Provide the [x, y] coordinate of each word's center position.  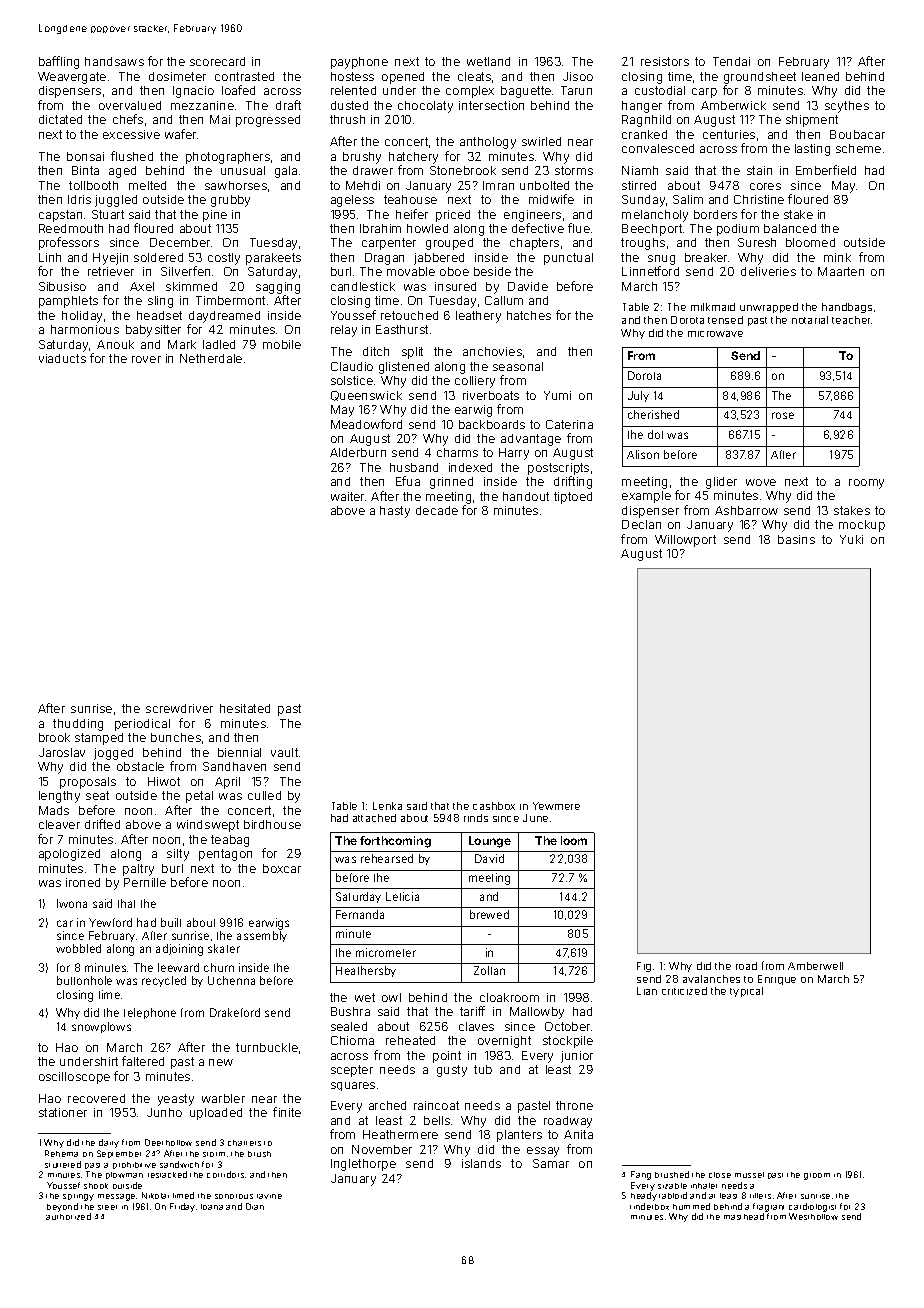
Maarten [841, 271]
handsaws [114, 61]
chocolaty [425, 107]
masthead [744, 1216]
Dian [255, 1206]
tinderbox [649, 1206]
